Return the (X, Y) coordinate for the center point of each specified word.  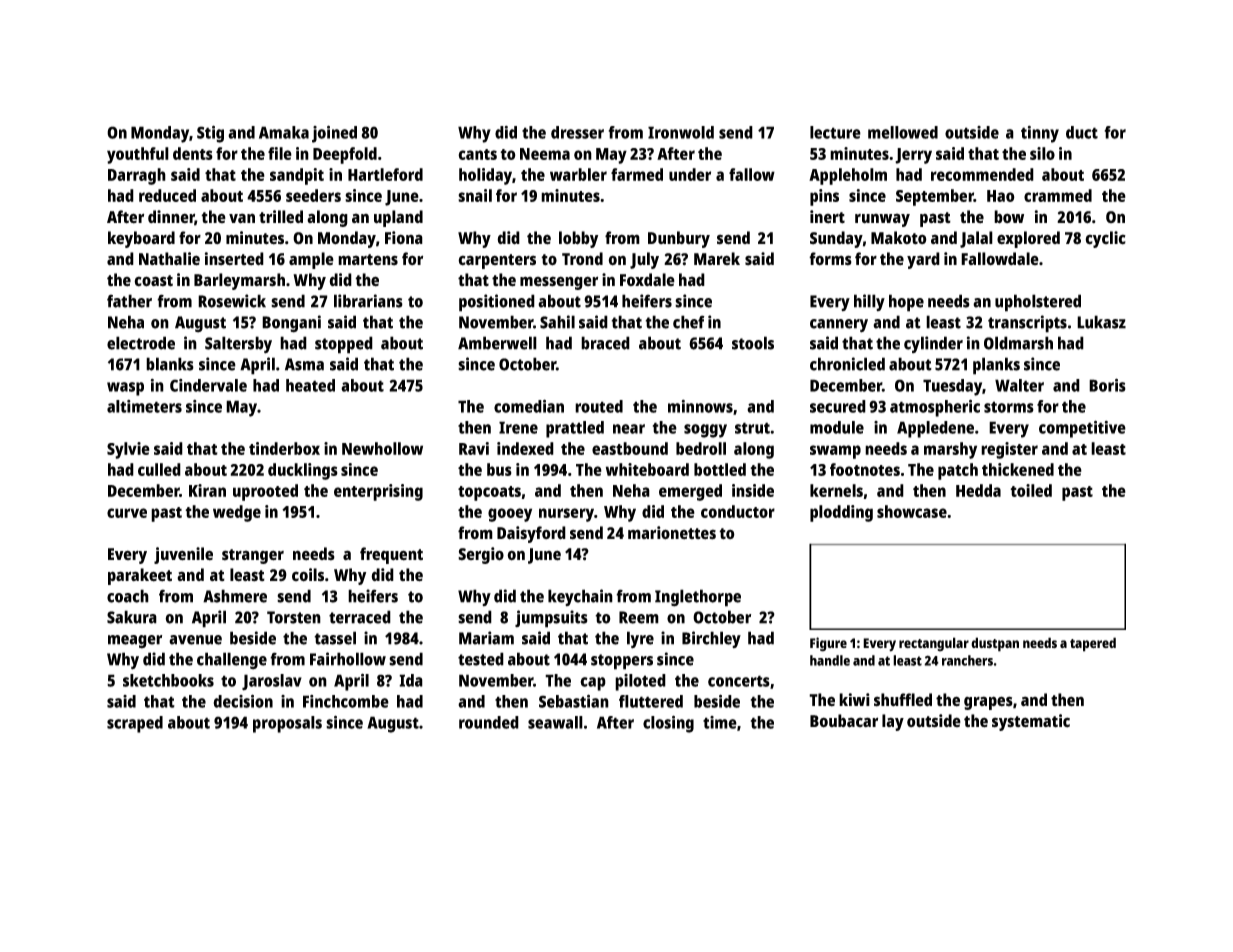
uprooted (265, 492)
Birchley (711, 639)
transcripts (1027, 324)
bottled (720, 469)
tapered (1093, 644)
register (1009, 450)
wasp (125, 389)
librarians (368, 301)
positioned (497, 303)
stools (753, 343)
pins (824, 197)
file (280, 153)
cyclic (1105, 239)
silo (1042, 153)
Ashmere (235, 596)
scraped (135, 724)
